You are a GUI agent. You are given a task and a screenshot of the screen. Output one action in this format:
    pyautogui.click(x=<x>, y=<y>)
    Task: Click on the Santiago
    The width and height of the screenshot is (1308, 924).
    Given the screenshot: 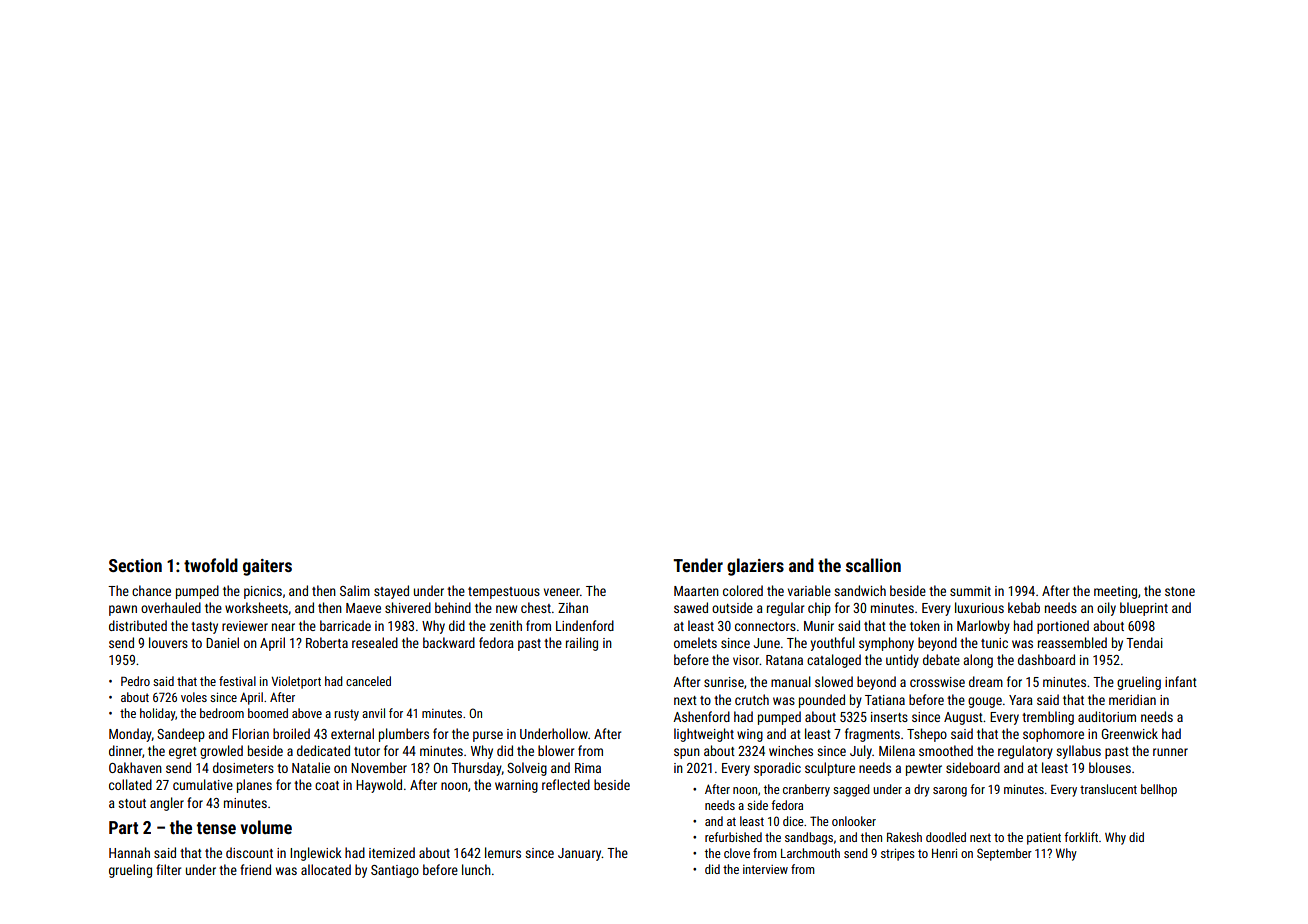 What is the action you would take?
    pyautogui.click(x=395, y=871)
